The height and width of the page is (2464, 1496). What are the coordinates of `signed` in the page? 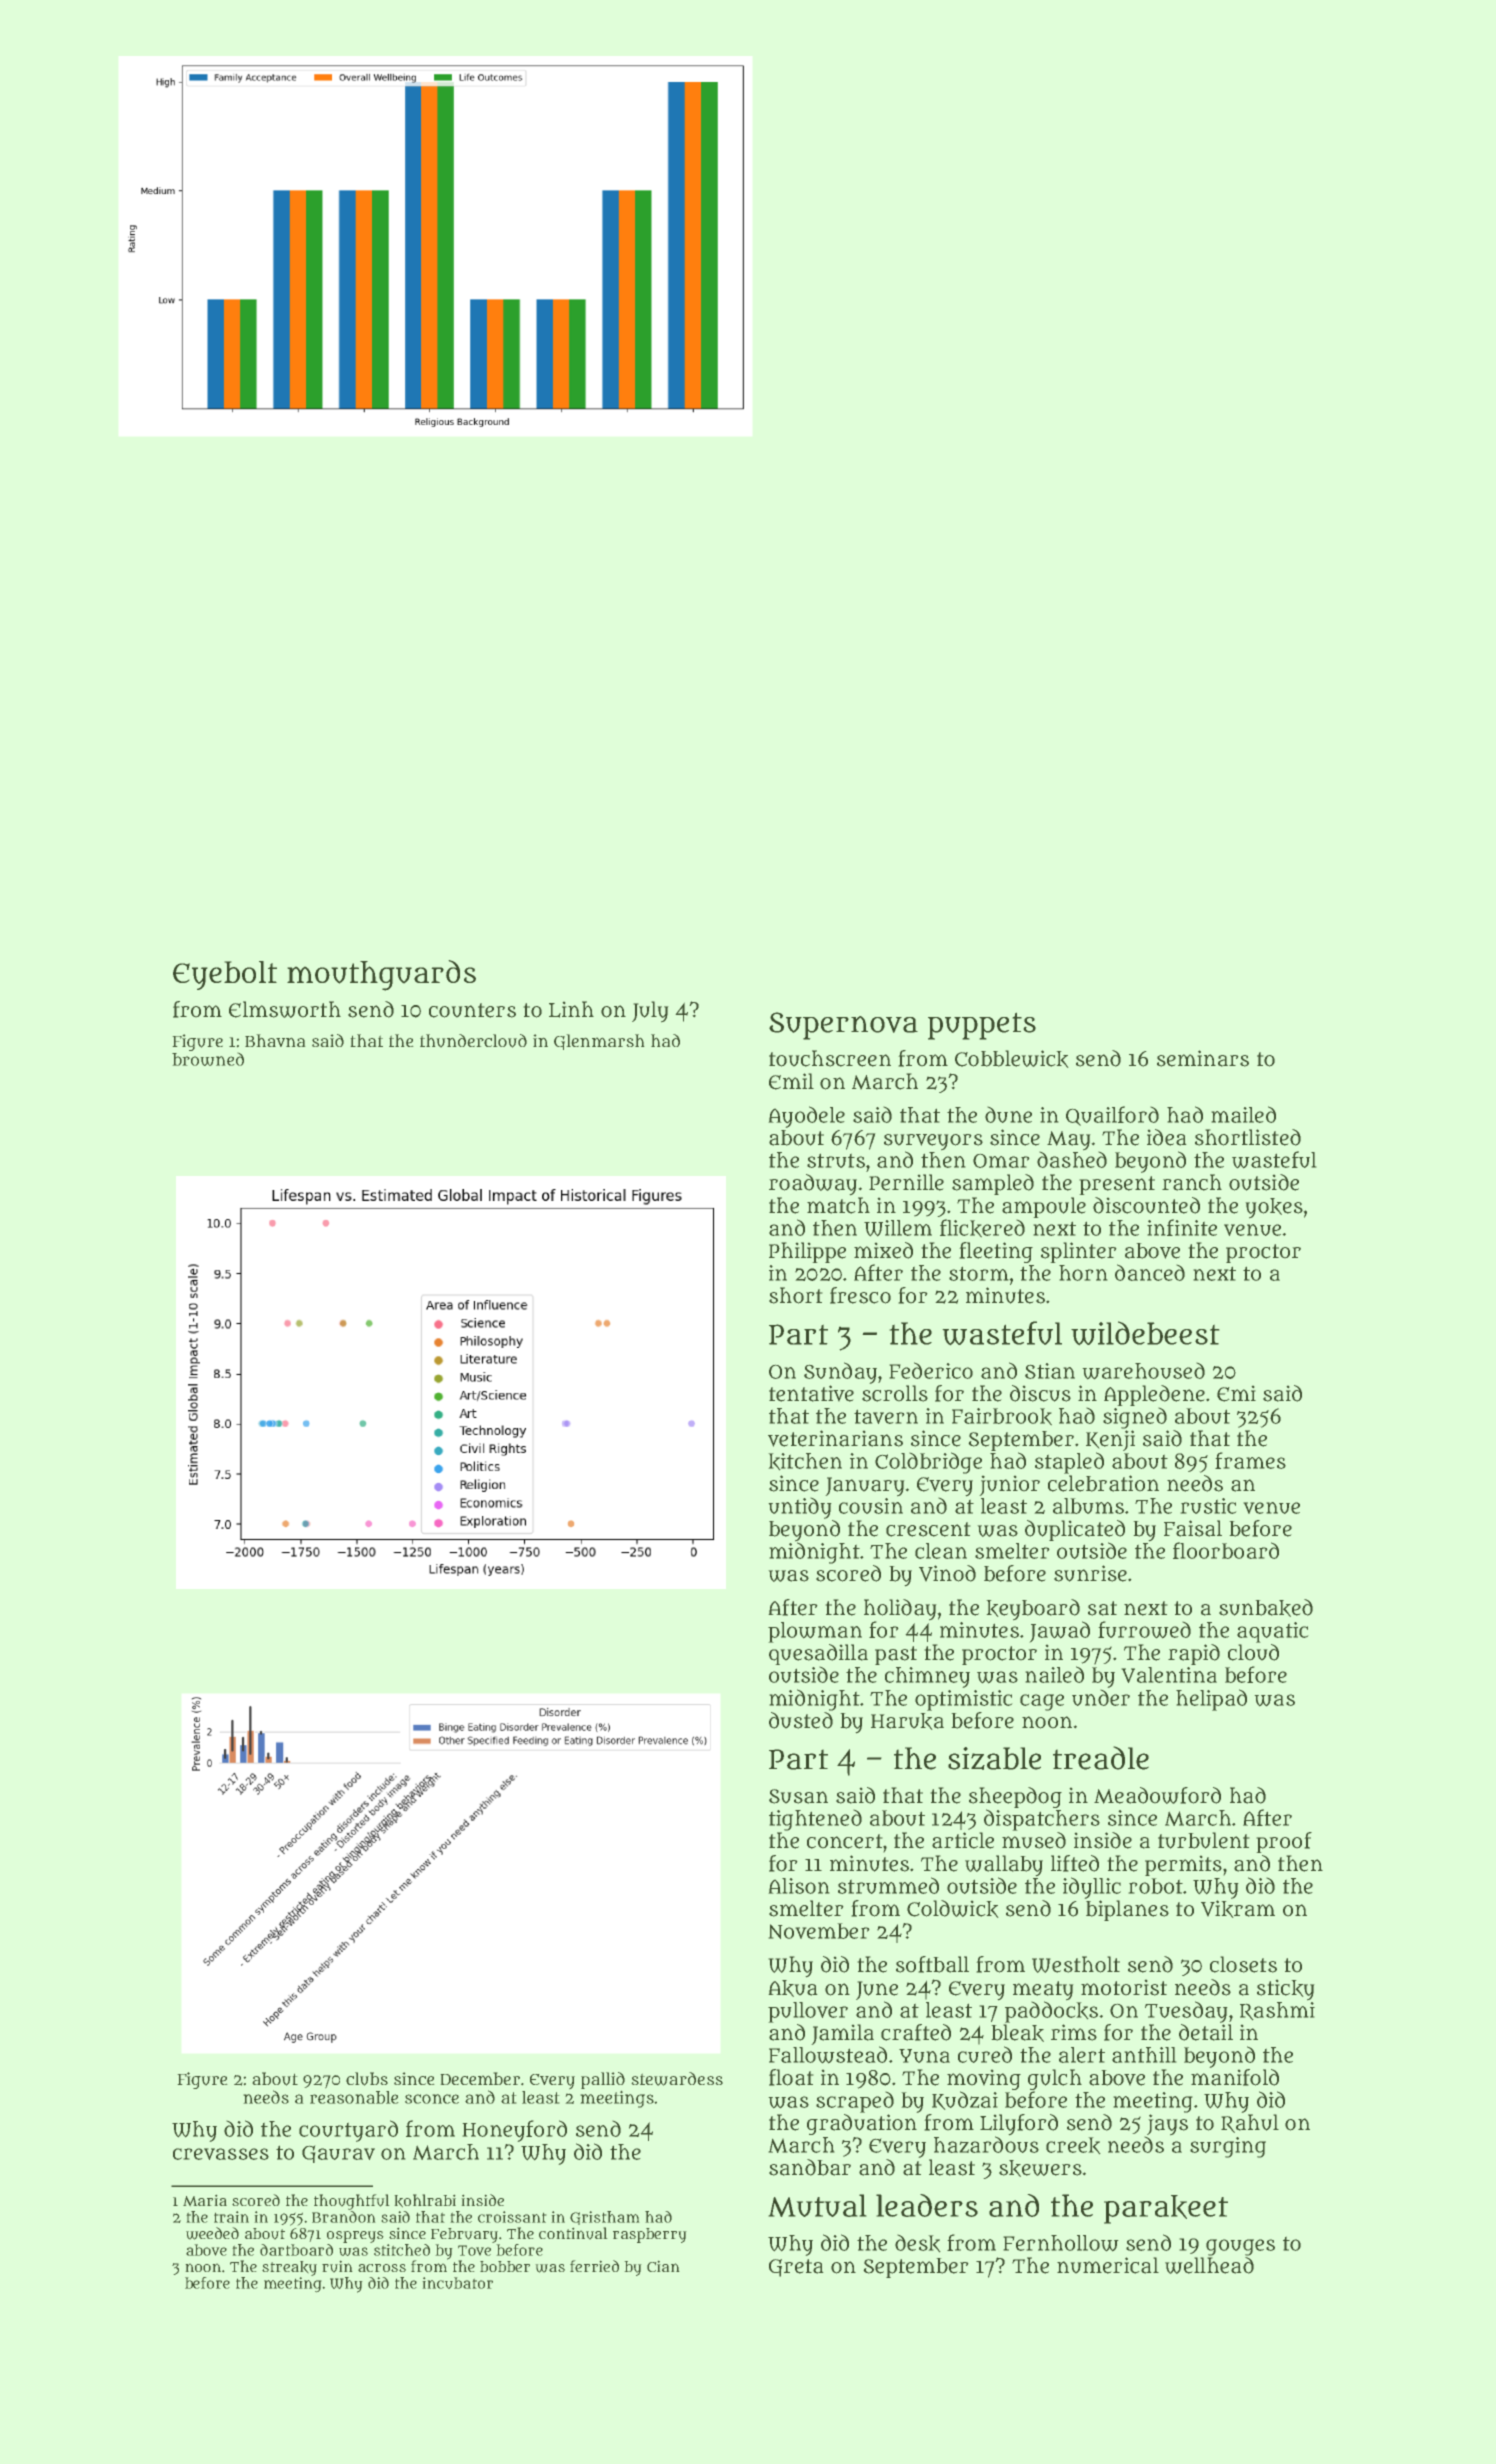 It's located at (1135, 1418).
